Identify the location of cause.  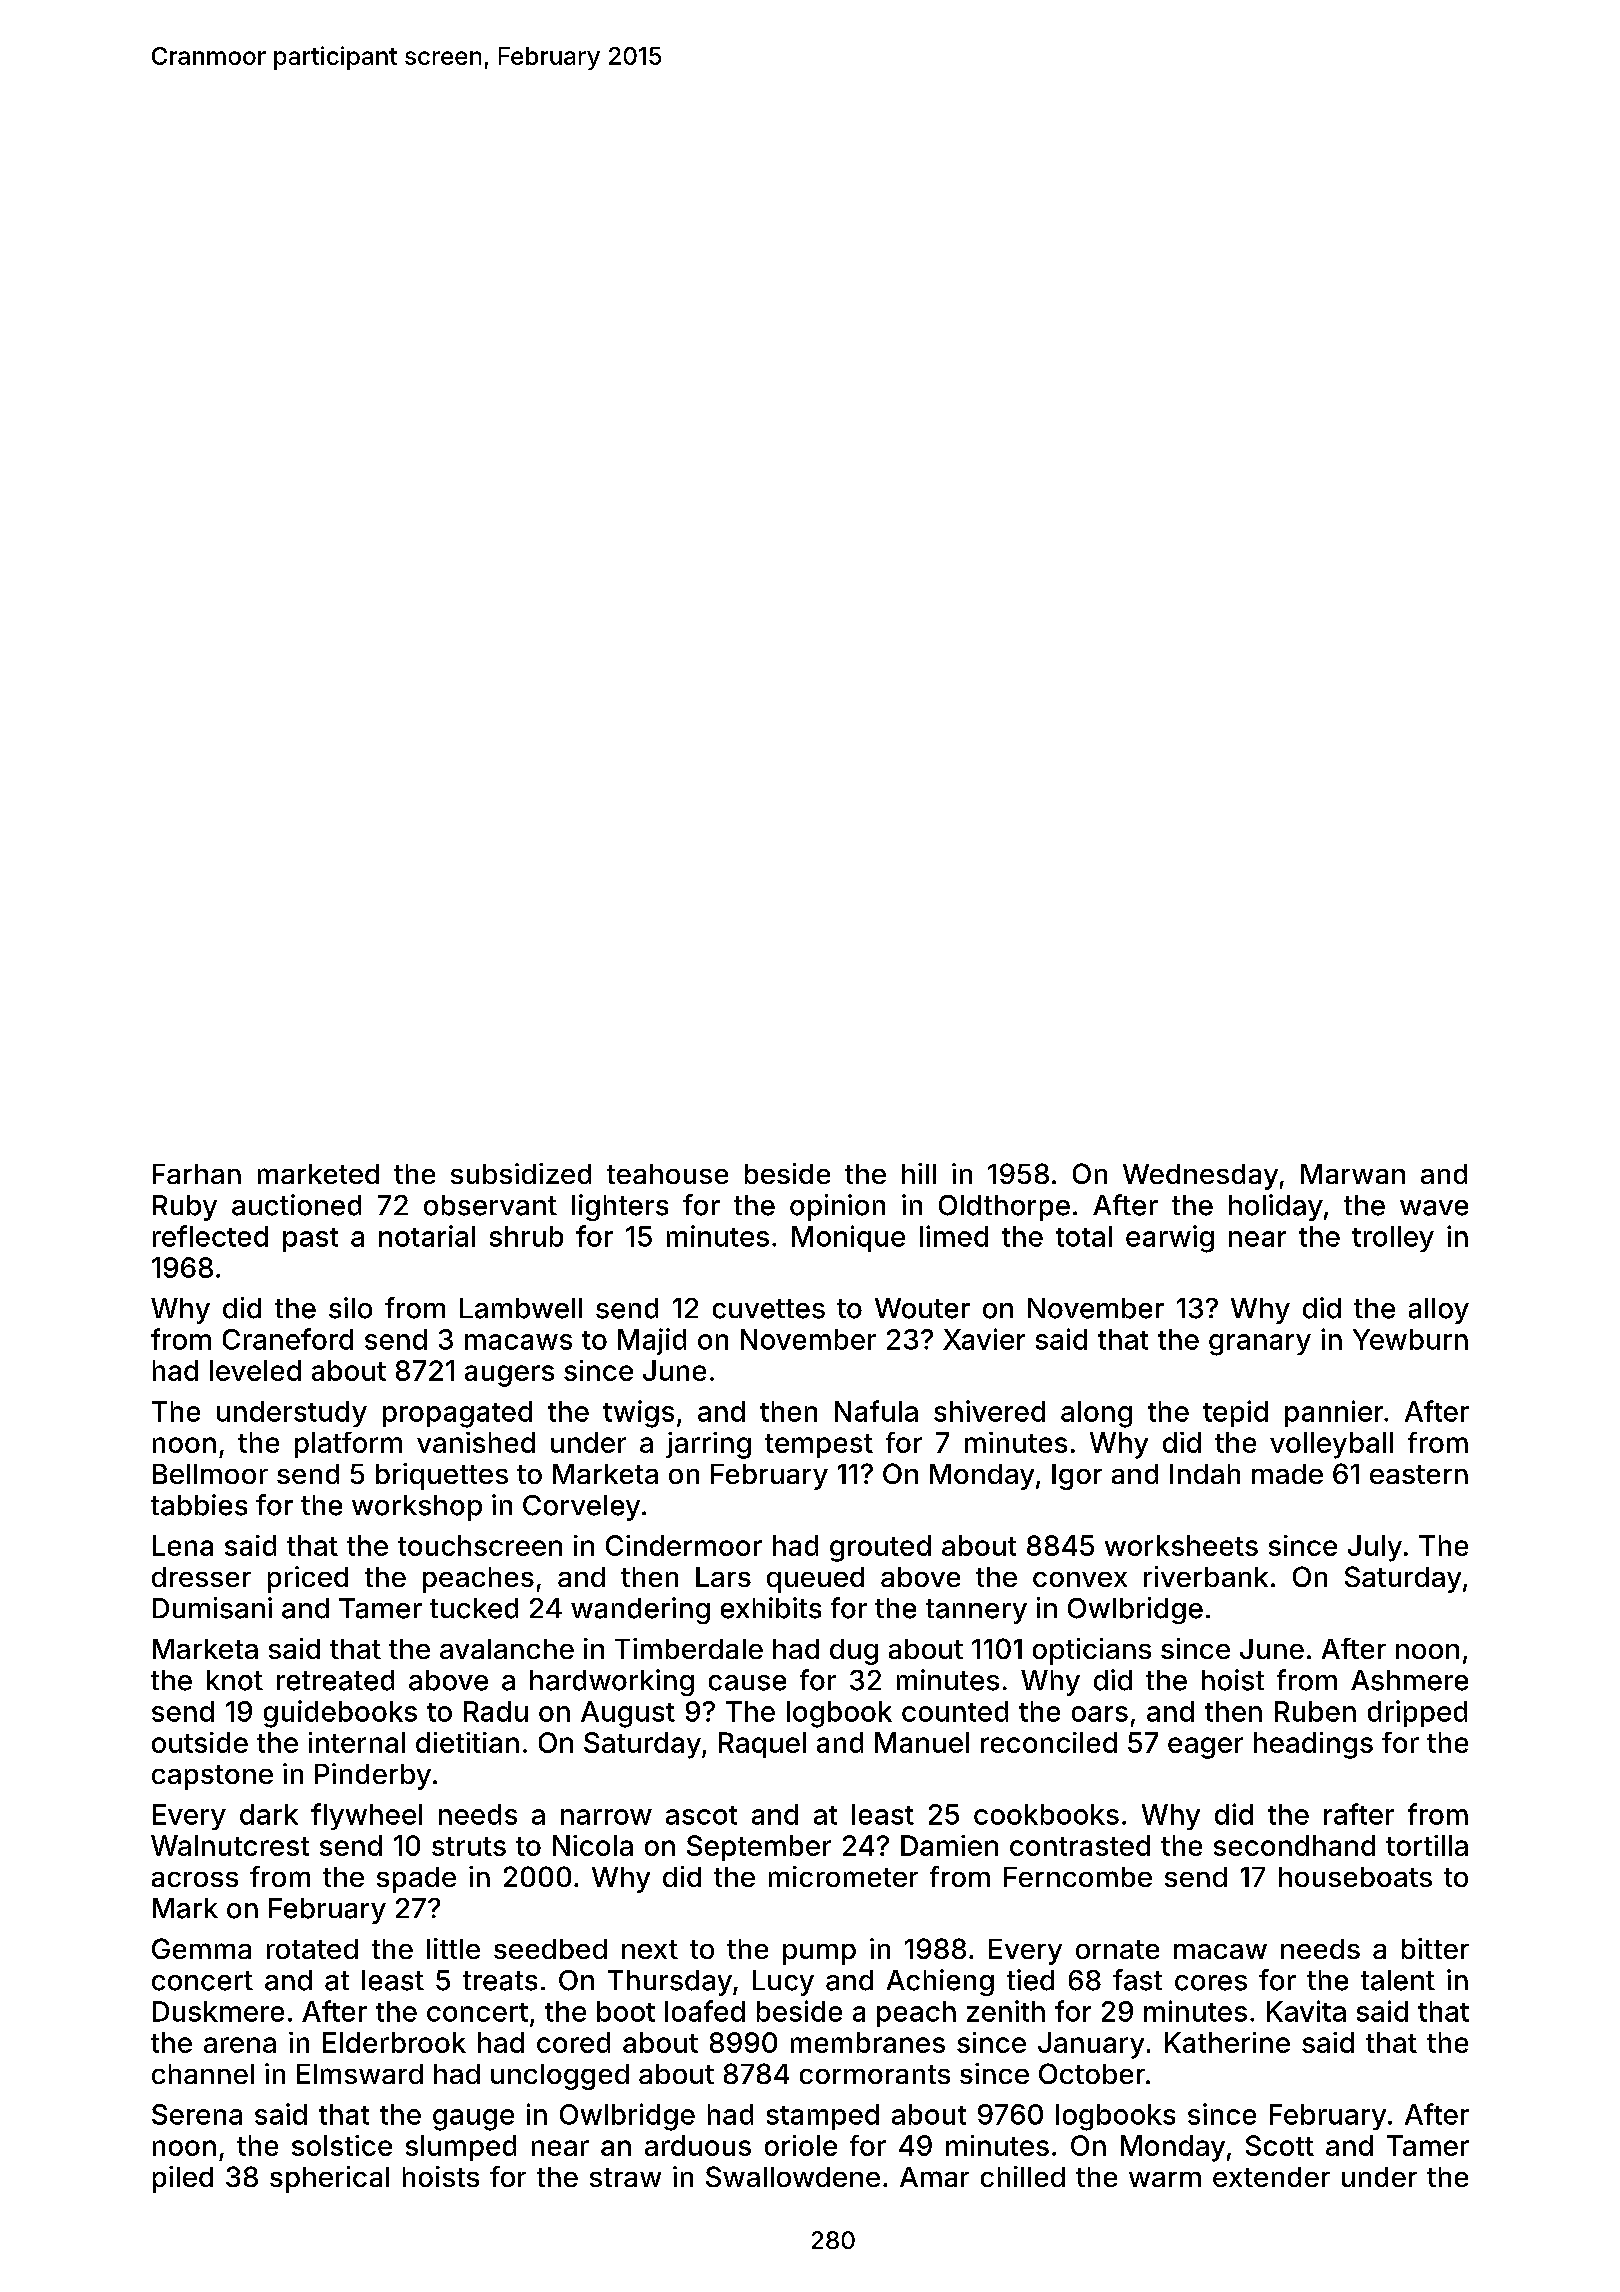
(747, 1683).
